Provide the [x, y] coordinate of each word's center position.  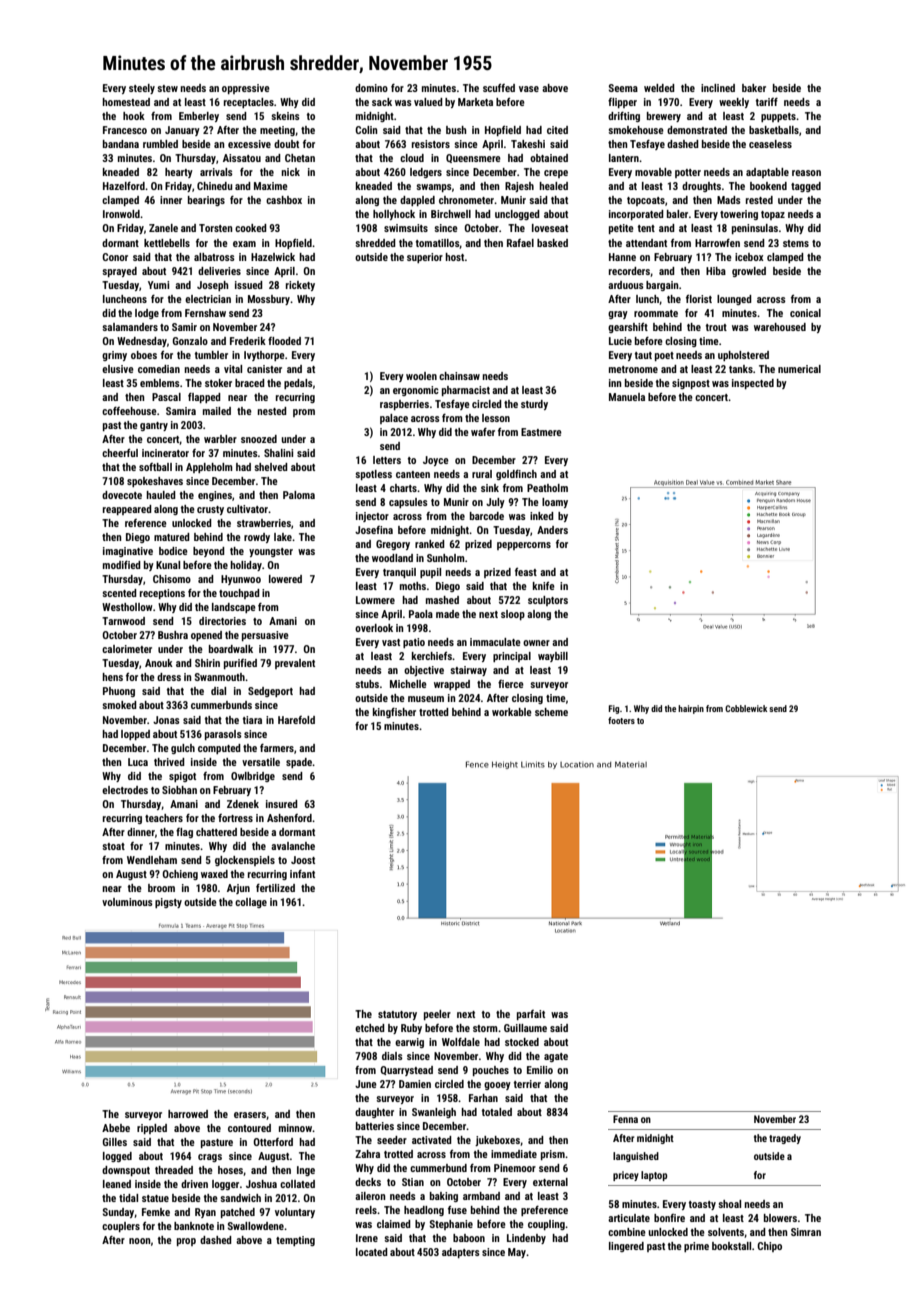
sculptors [548, 601]
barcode [487, 516]
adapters [461, 1253]
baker [754, 88]
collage [251, 903]
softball [155, 467]
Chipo [769, 1247]
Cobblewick [746, 708]
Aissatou [242, 158]
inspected [753, 384]
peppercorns [524, 546]
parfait [531, 1015]
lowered [285, 579]
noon [140, 1241]
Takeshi [528, 144]
